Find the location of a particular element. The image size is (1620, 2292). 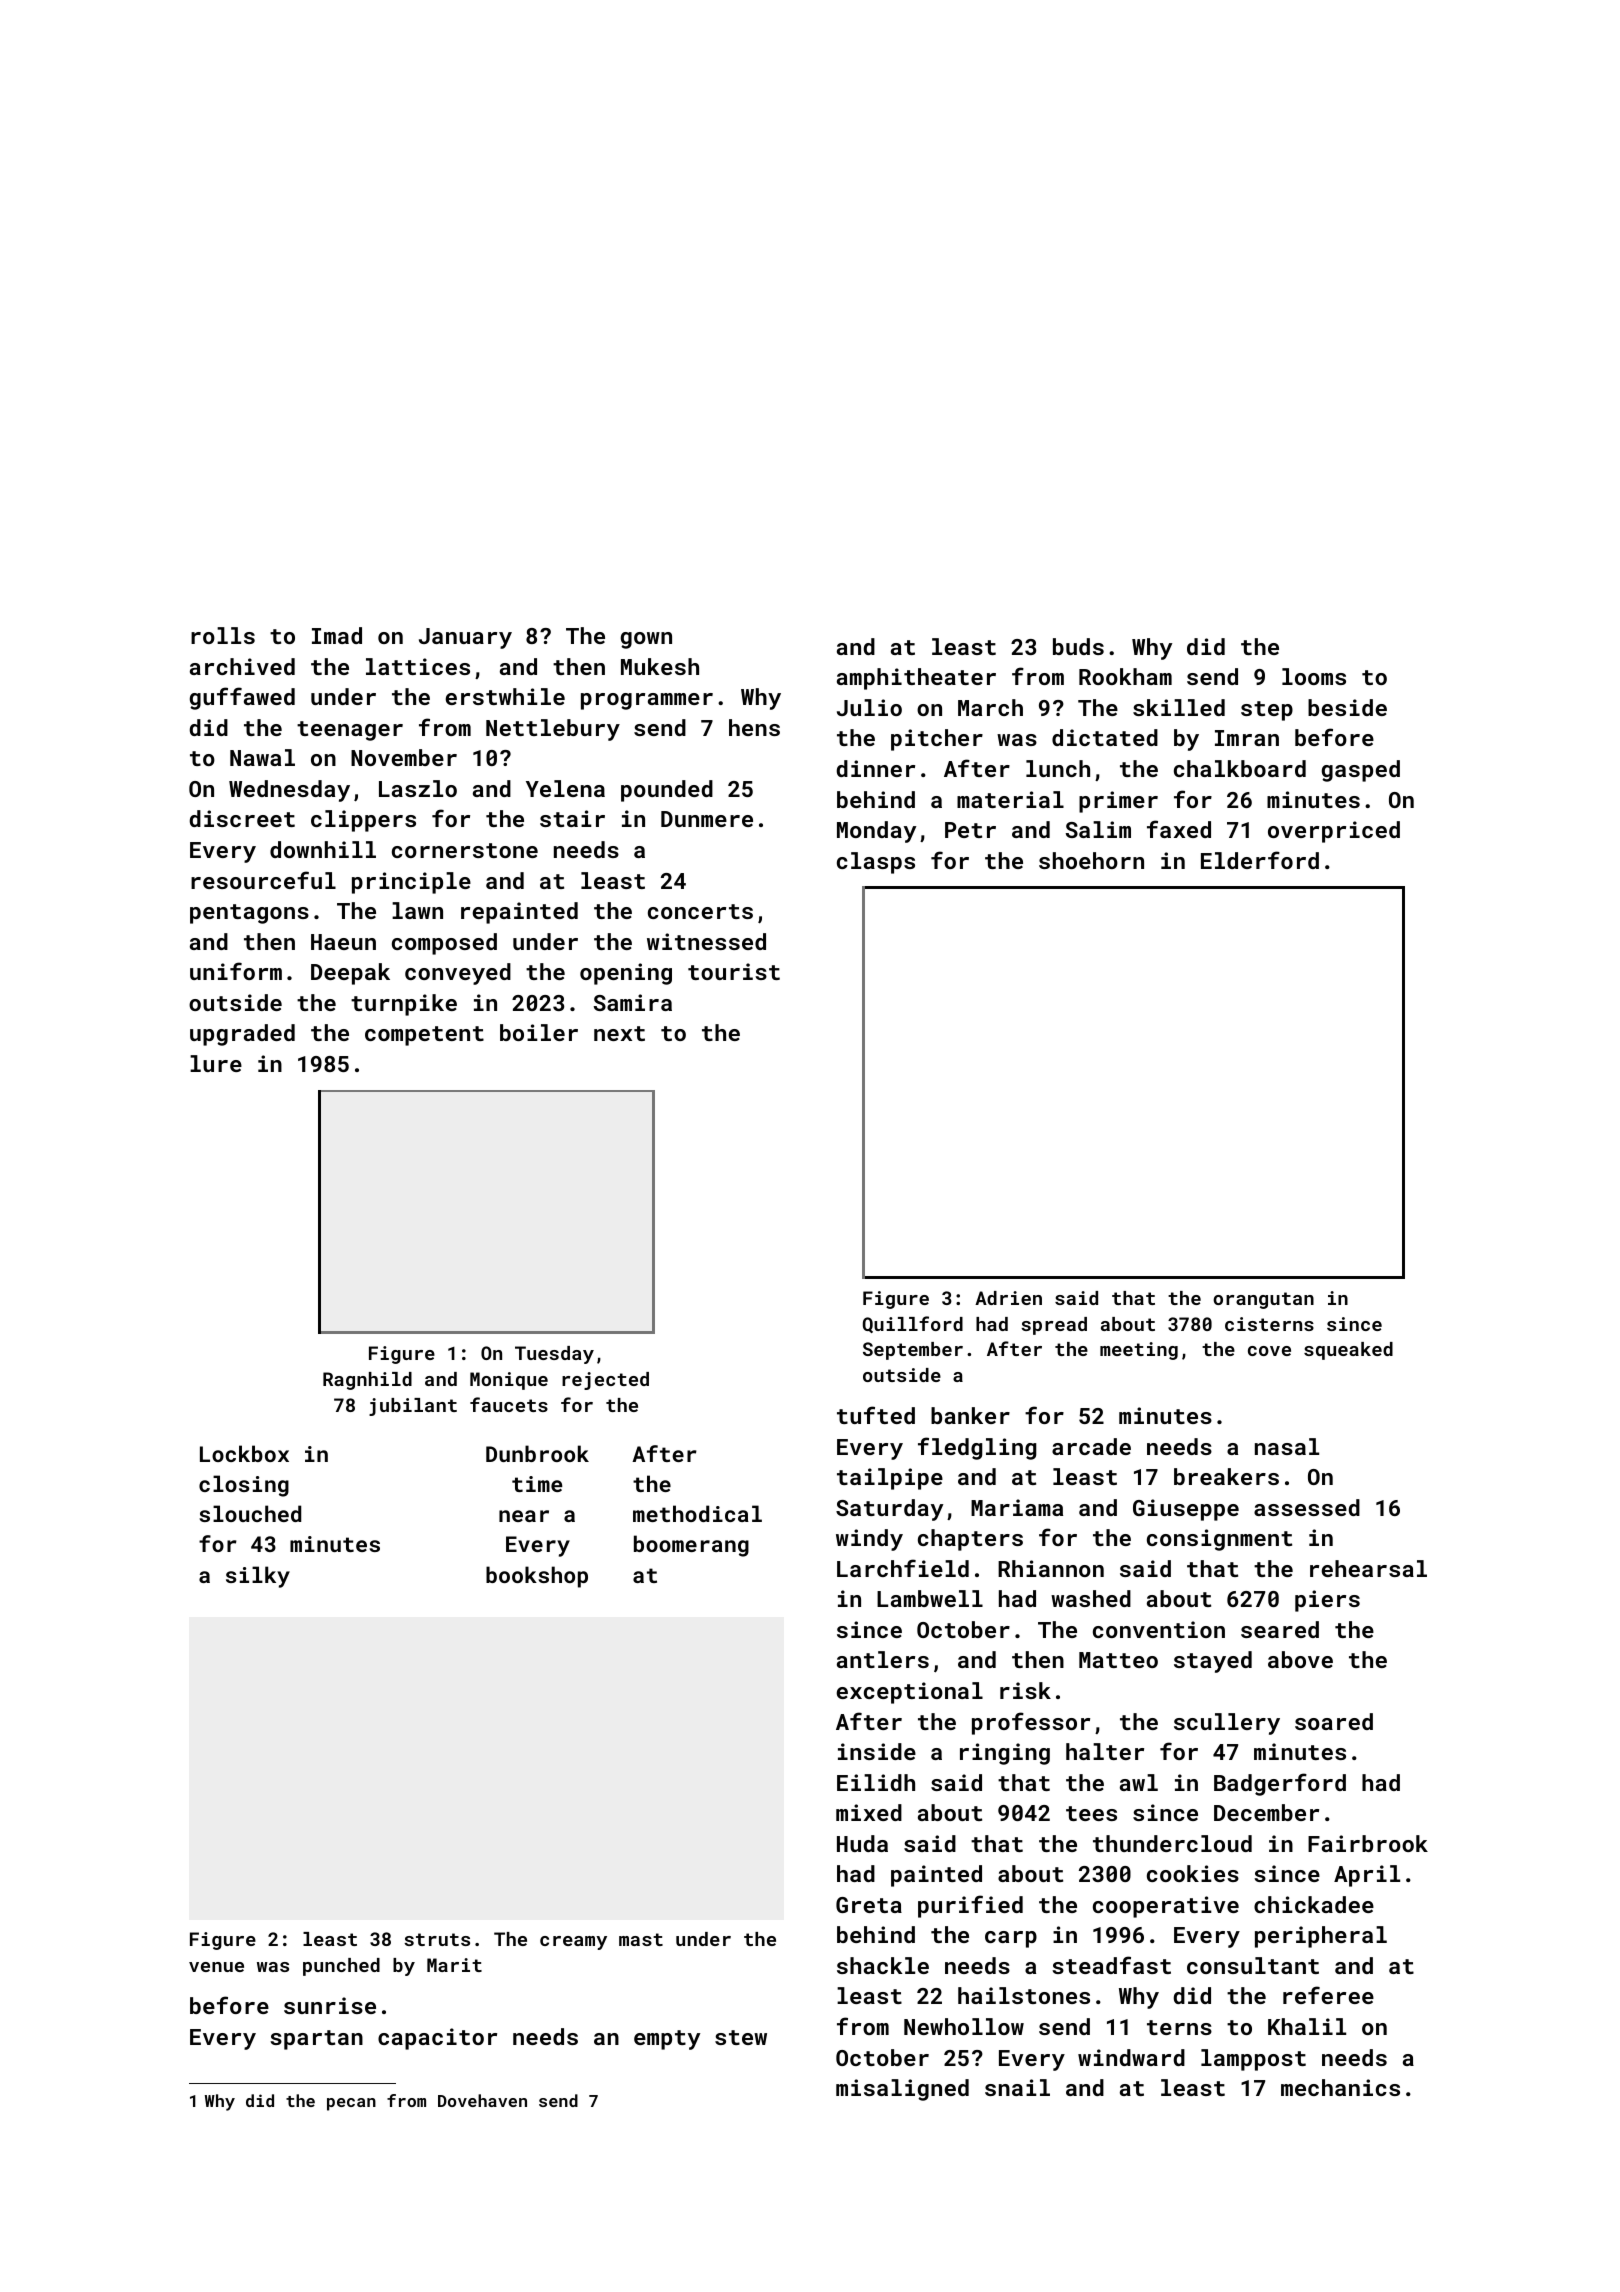

Rookham is located at coordinates (1125, 676).
